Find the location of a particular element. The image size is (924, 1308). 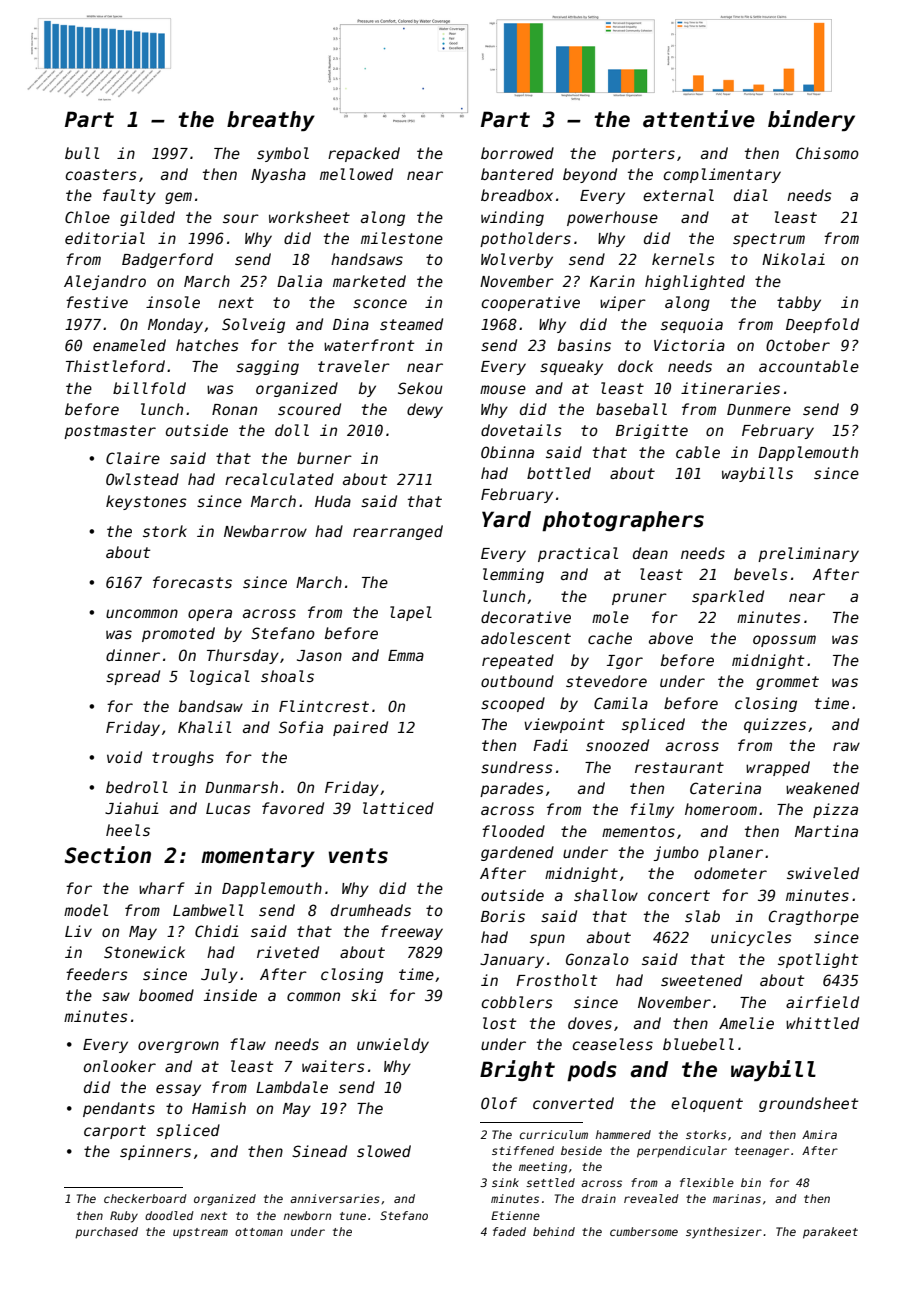

forecasts is located at coordinates (192, 582).
